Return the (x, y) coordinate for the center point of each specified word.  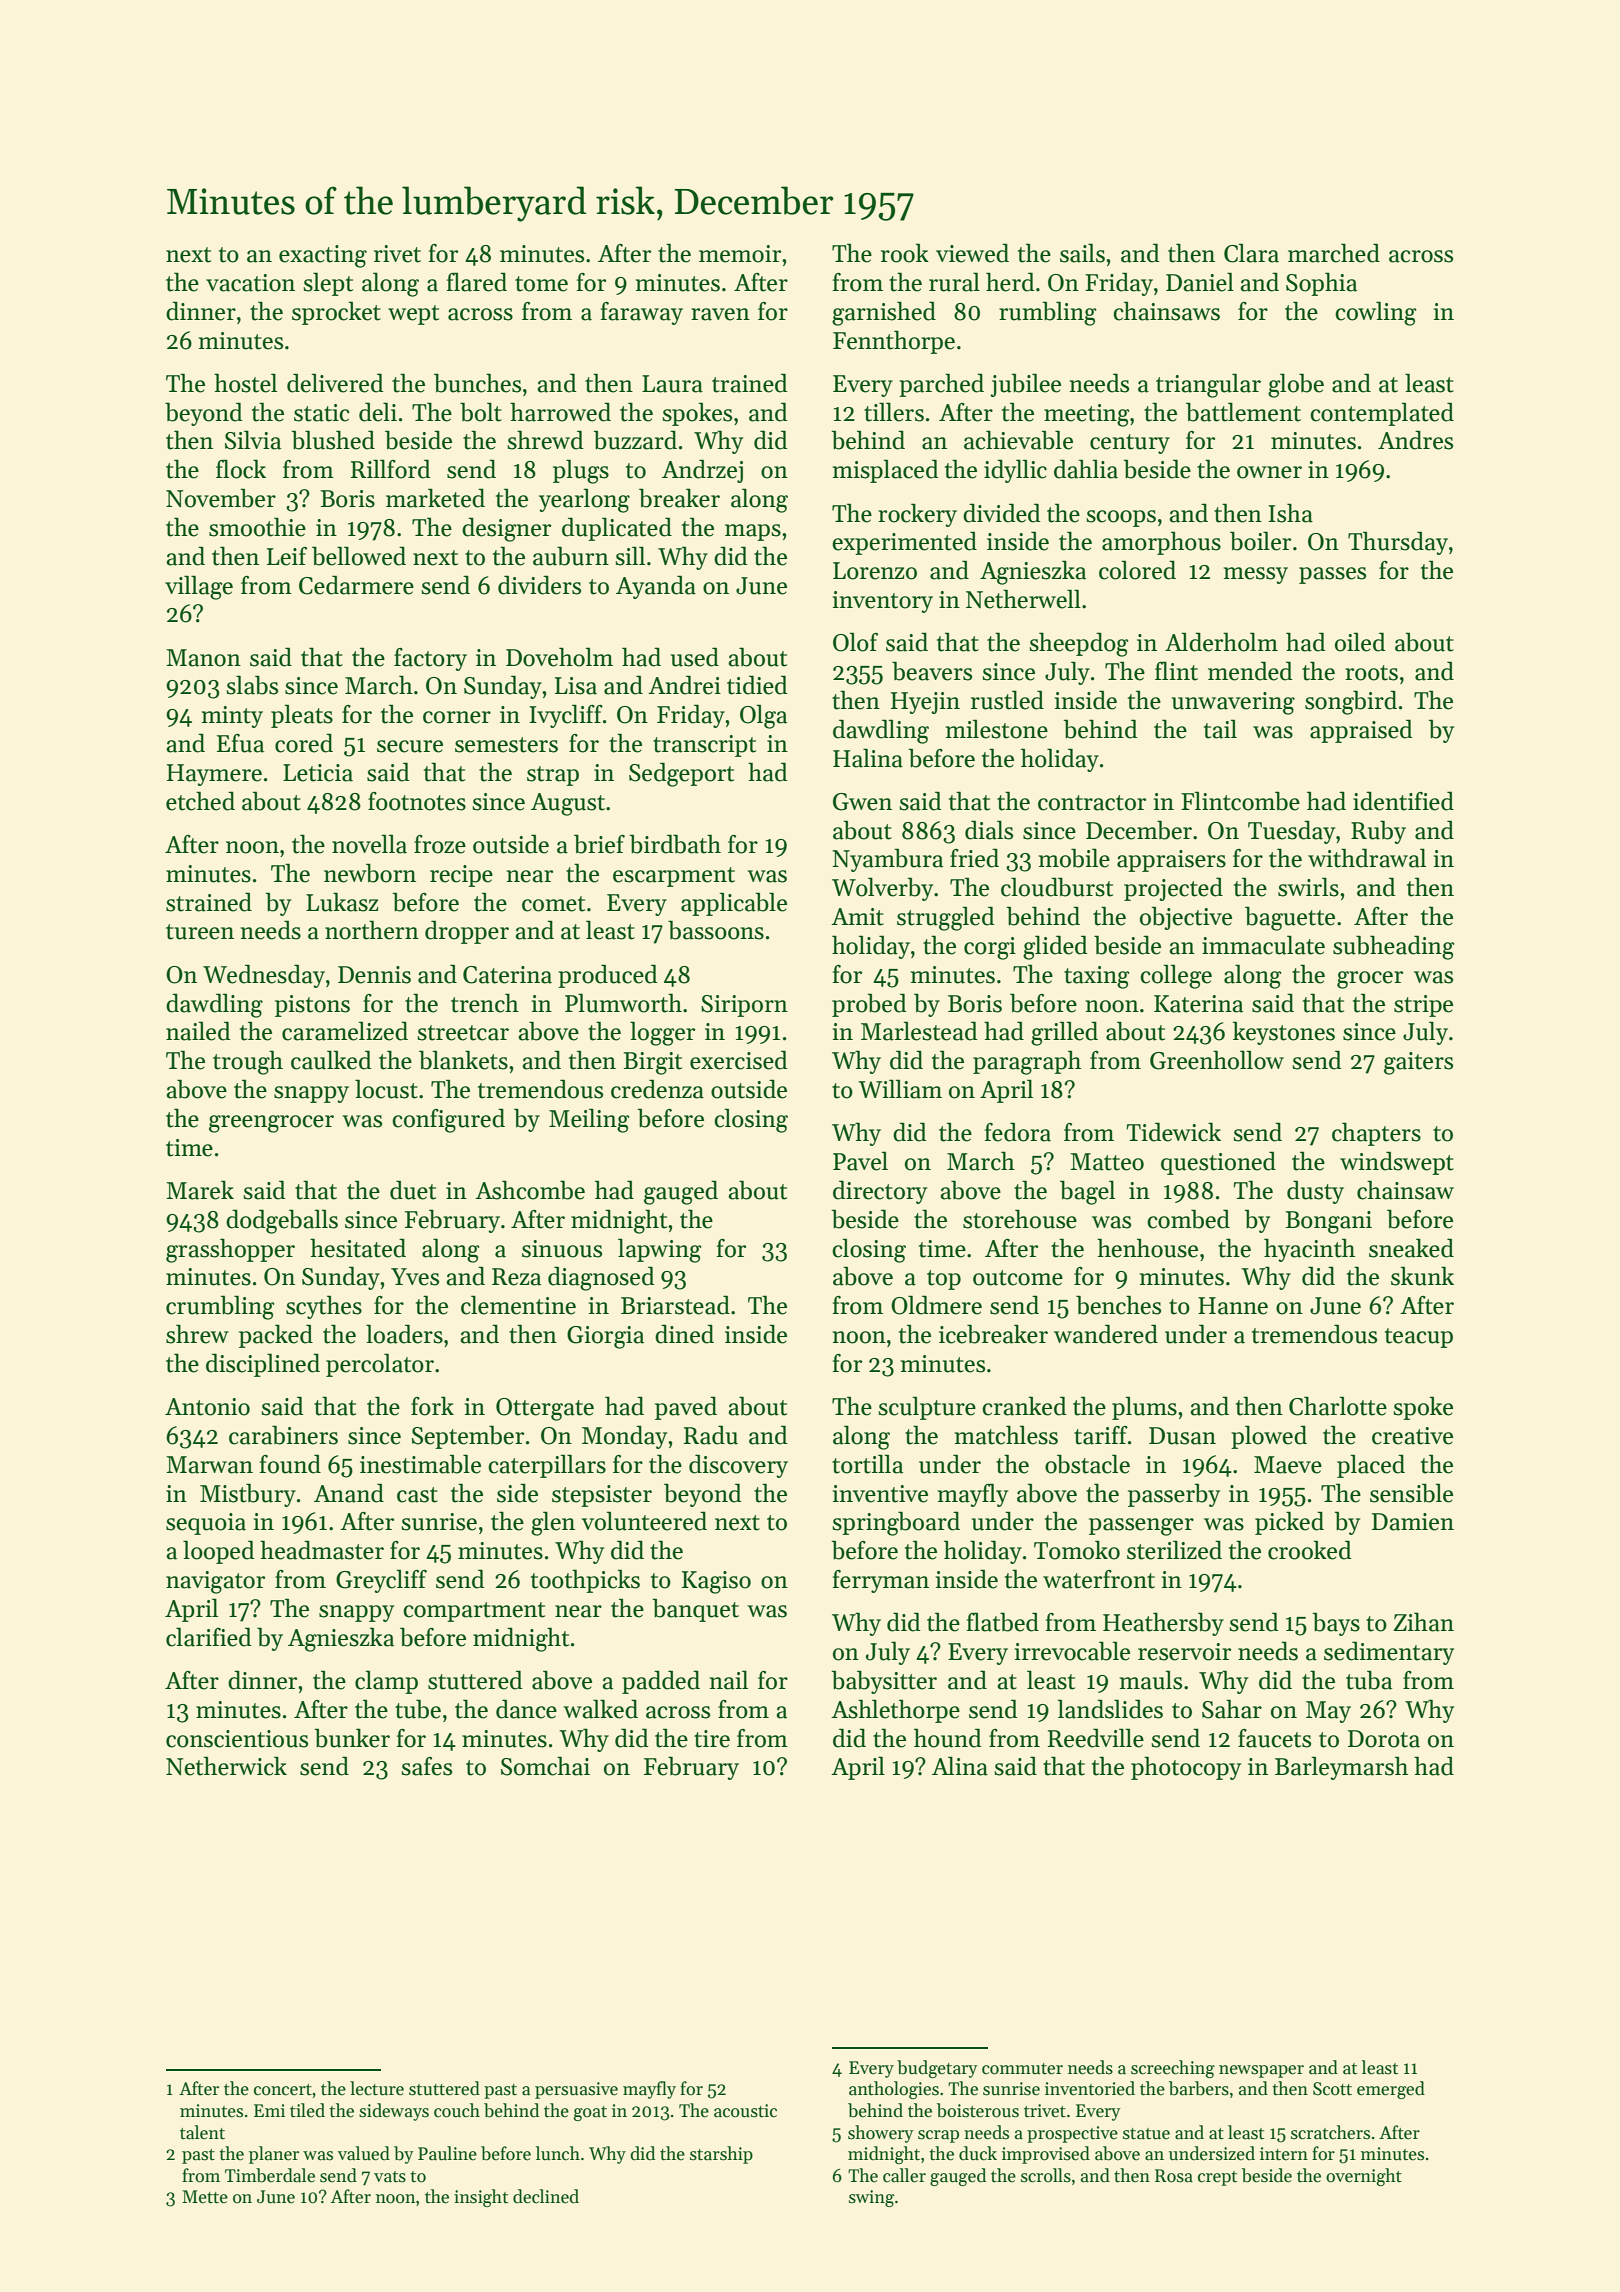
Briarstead (675, 1305)
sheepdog (1078, 644)
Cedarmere (356, 585)
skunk (1422, 1276)
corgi (990, 948)
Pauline (447, 2153)
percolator (380, 1365)
